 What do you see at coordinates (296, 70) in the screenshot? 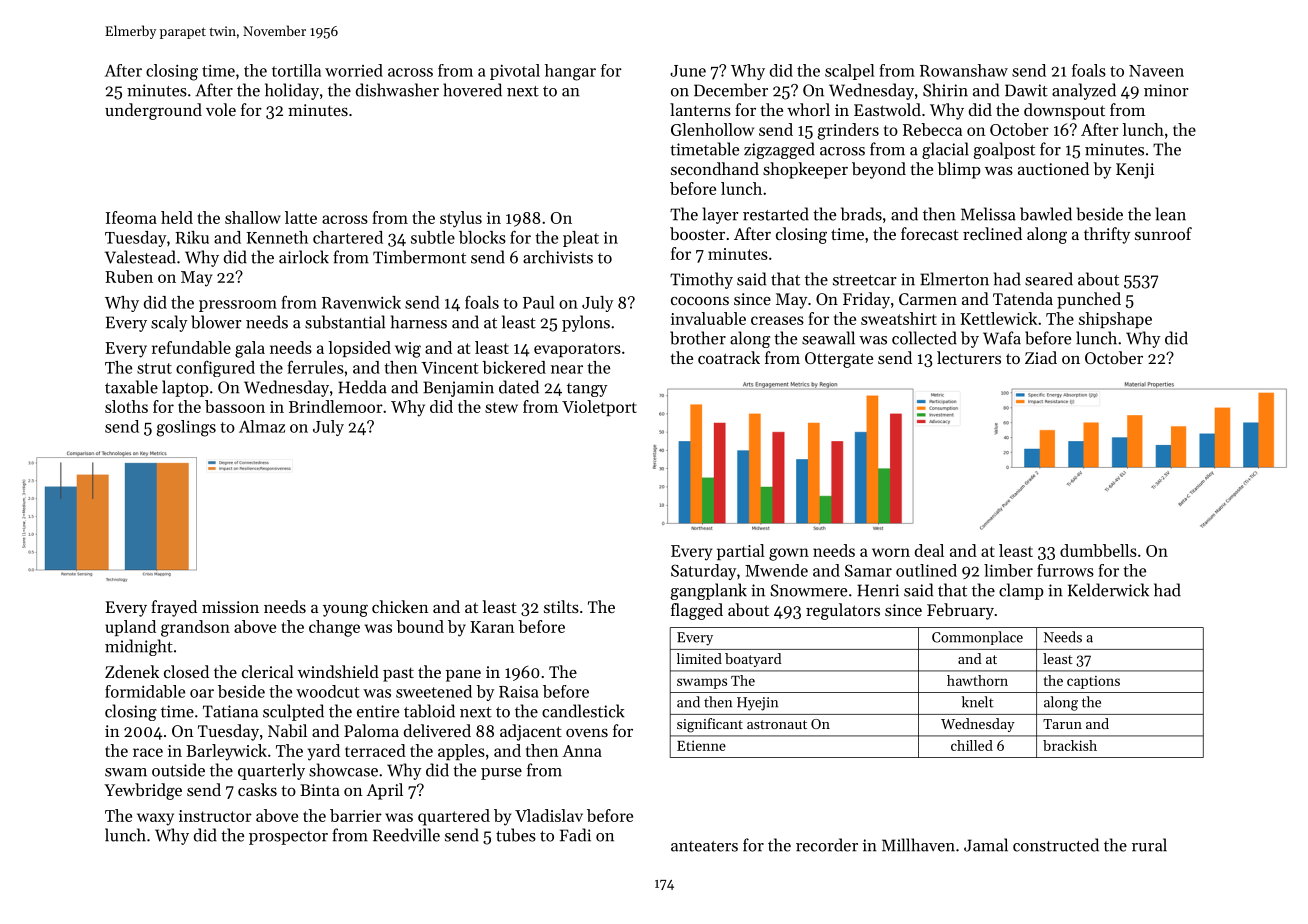
I see `tortilla` at bounding box center [296, 70].
